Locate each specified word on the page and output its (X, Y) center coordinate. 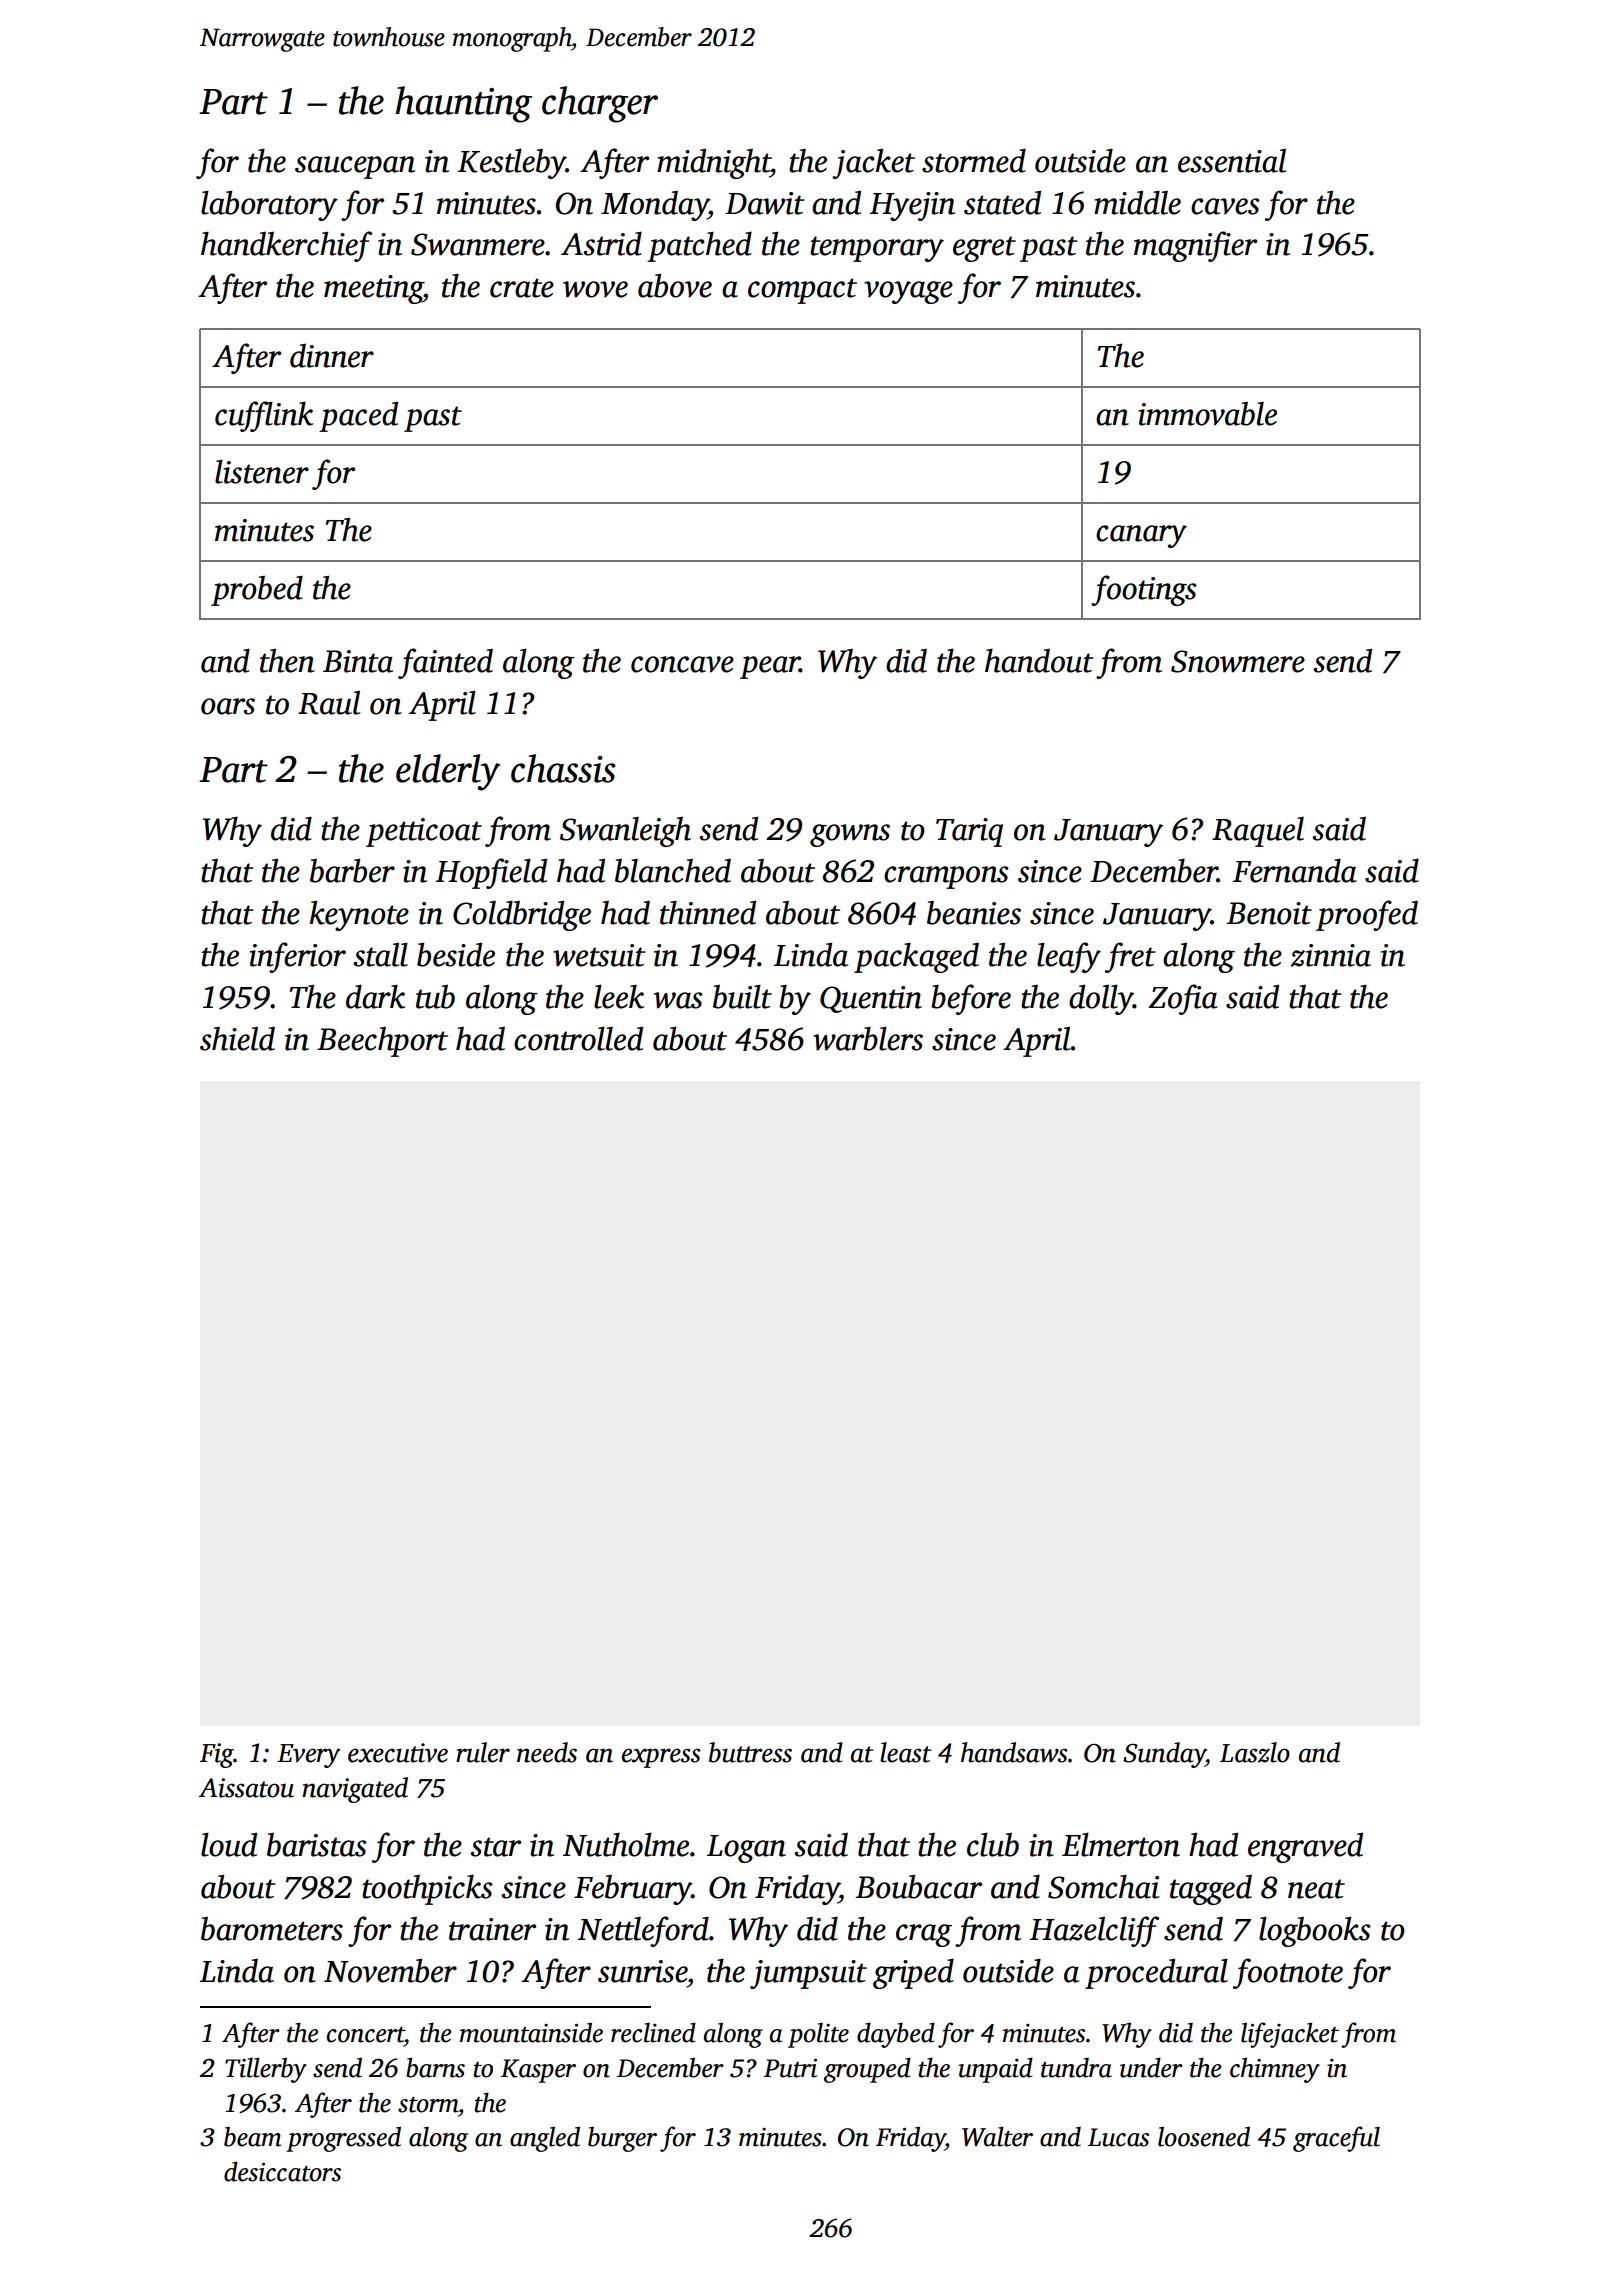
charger (600, 104)
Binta (358, 661)
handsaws (1014, 1752)
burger (622, 2139)
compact (802, 291)
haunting (463, 104)
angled (545, 2139)
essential (1232, 161)
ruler (483, 1752)
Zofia (1183, 999)
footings (1144, 590)
